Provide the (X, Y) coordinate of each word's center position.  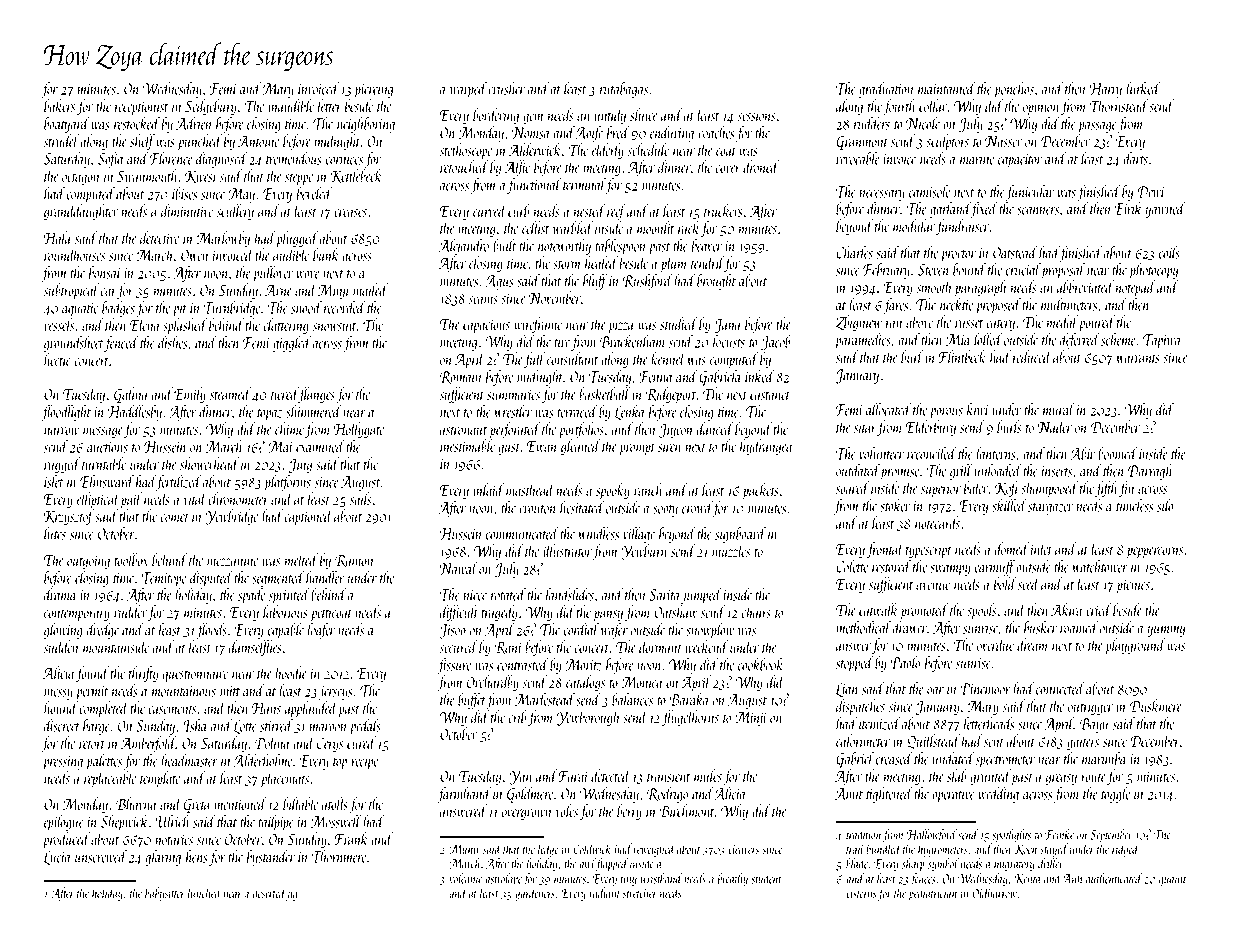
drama (60, 594)
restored (891, 566)
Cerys (330, 745)
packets (760, 491)
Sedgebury (211, 107)
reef (616, 212)
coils (1169, 252)
